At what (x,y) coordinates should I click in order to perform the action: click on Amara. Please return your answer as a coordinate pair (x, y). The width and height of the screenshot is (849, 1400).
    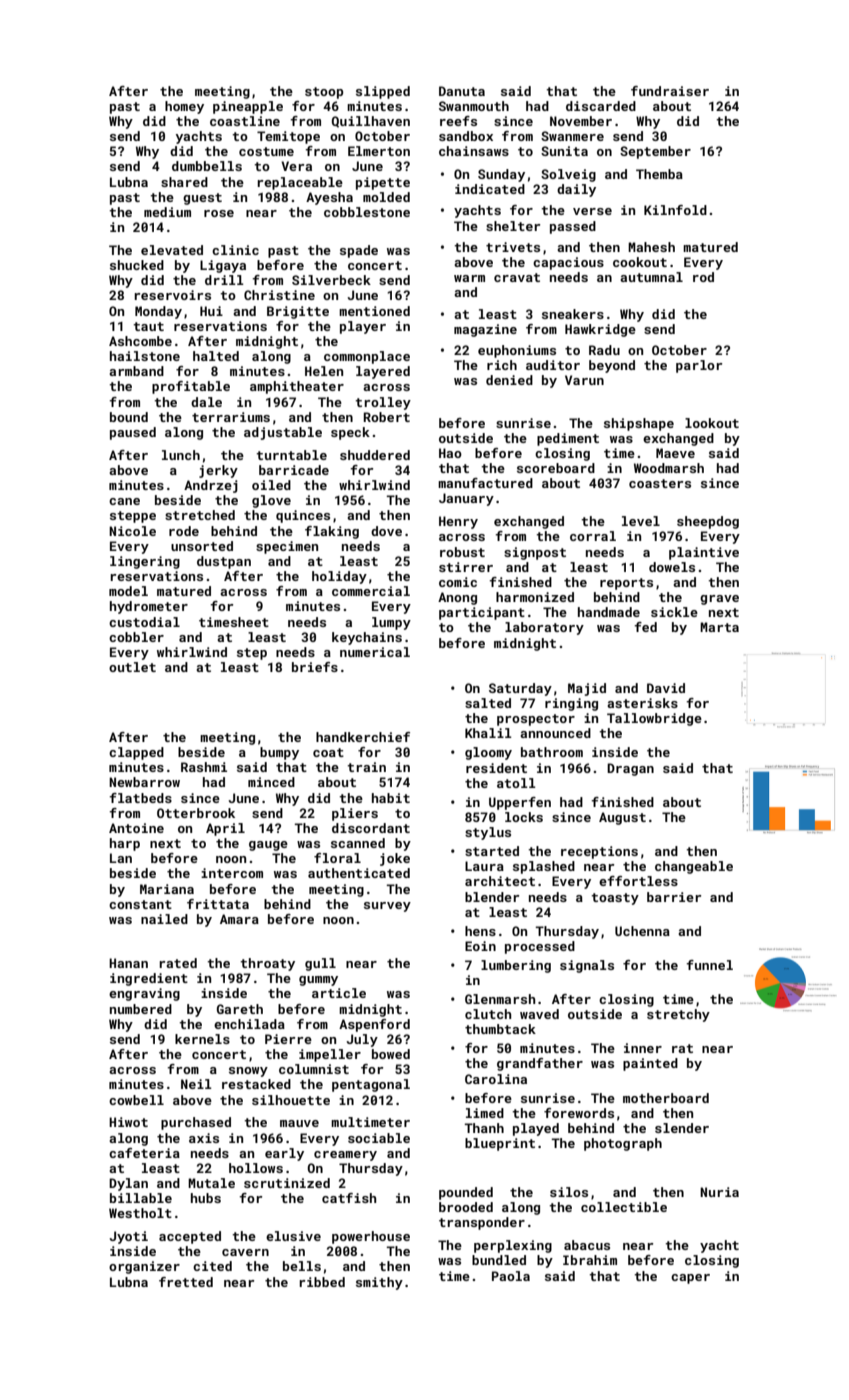
    Looking at the image, I should click on (239, 919).
